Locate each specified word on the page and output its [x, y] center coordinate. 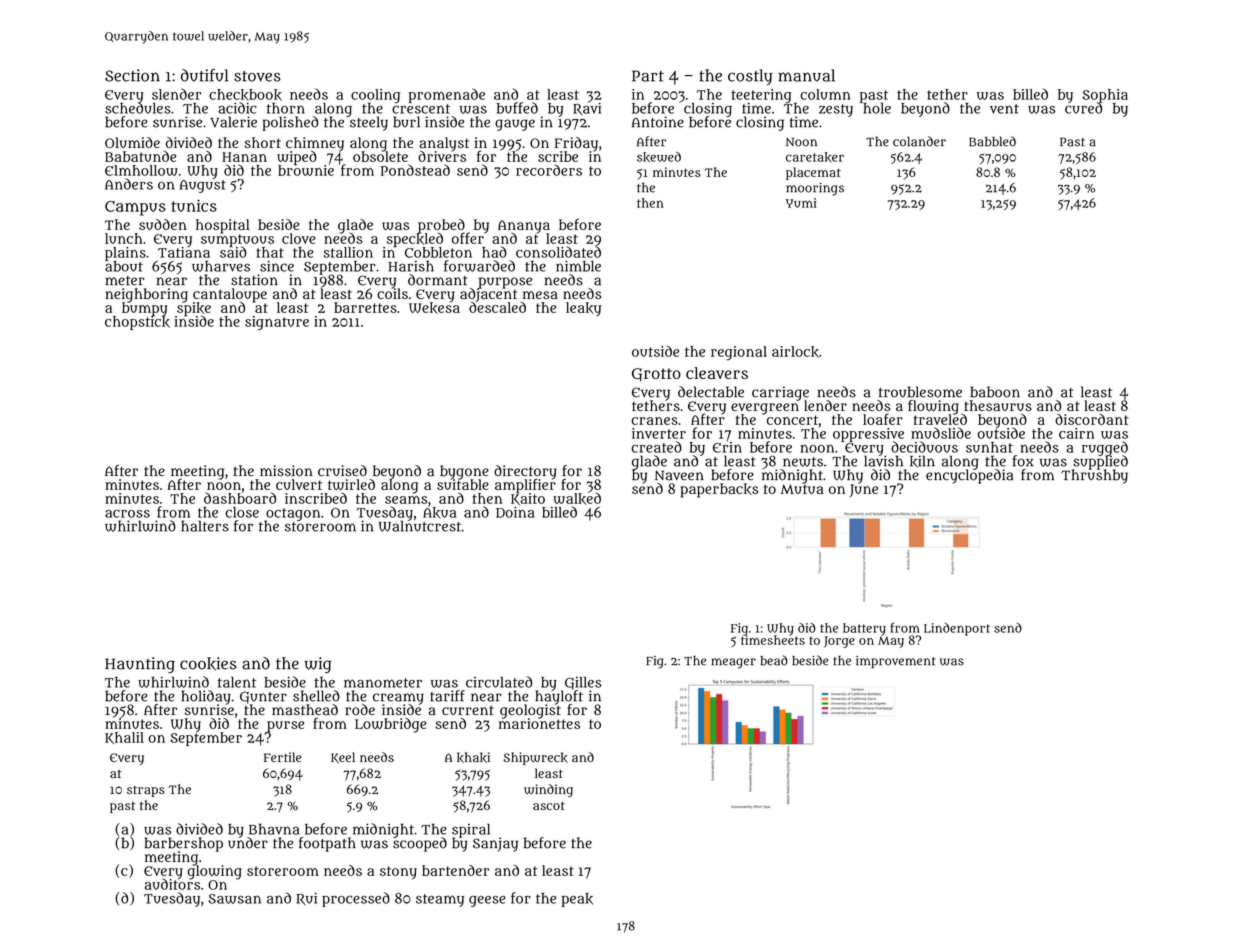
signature [277, 323]
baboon [995, 392]
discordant [1092, 419]
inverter [659, 433]
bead [774, 660]
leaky [583, 309]
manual [806, 75]
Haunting [140, 665]
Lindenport [957, 629]
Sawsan [234, 899]
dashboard [240, 498]
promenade [446, 95]
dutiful [204, 75]
